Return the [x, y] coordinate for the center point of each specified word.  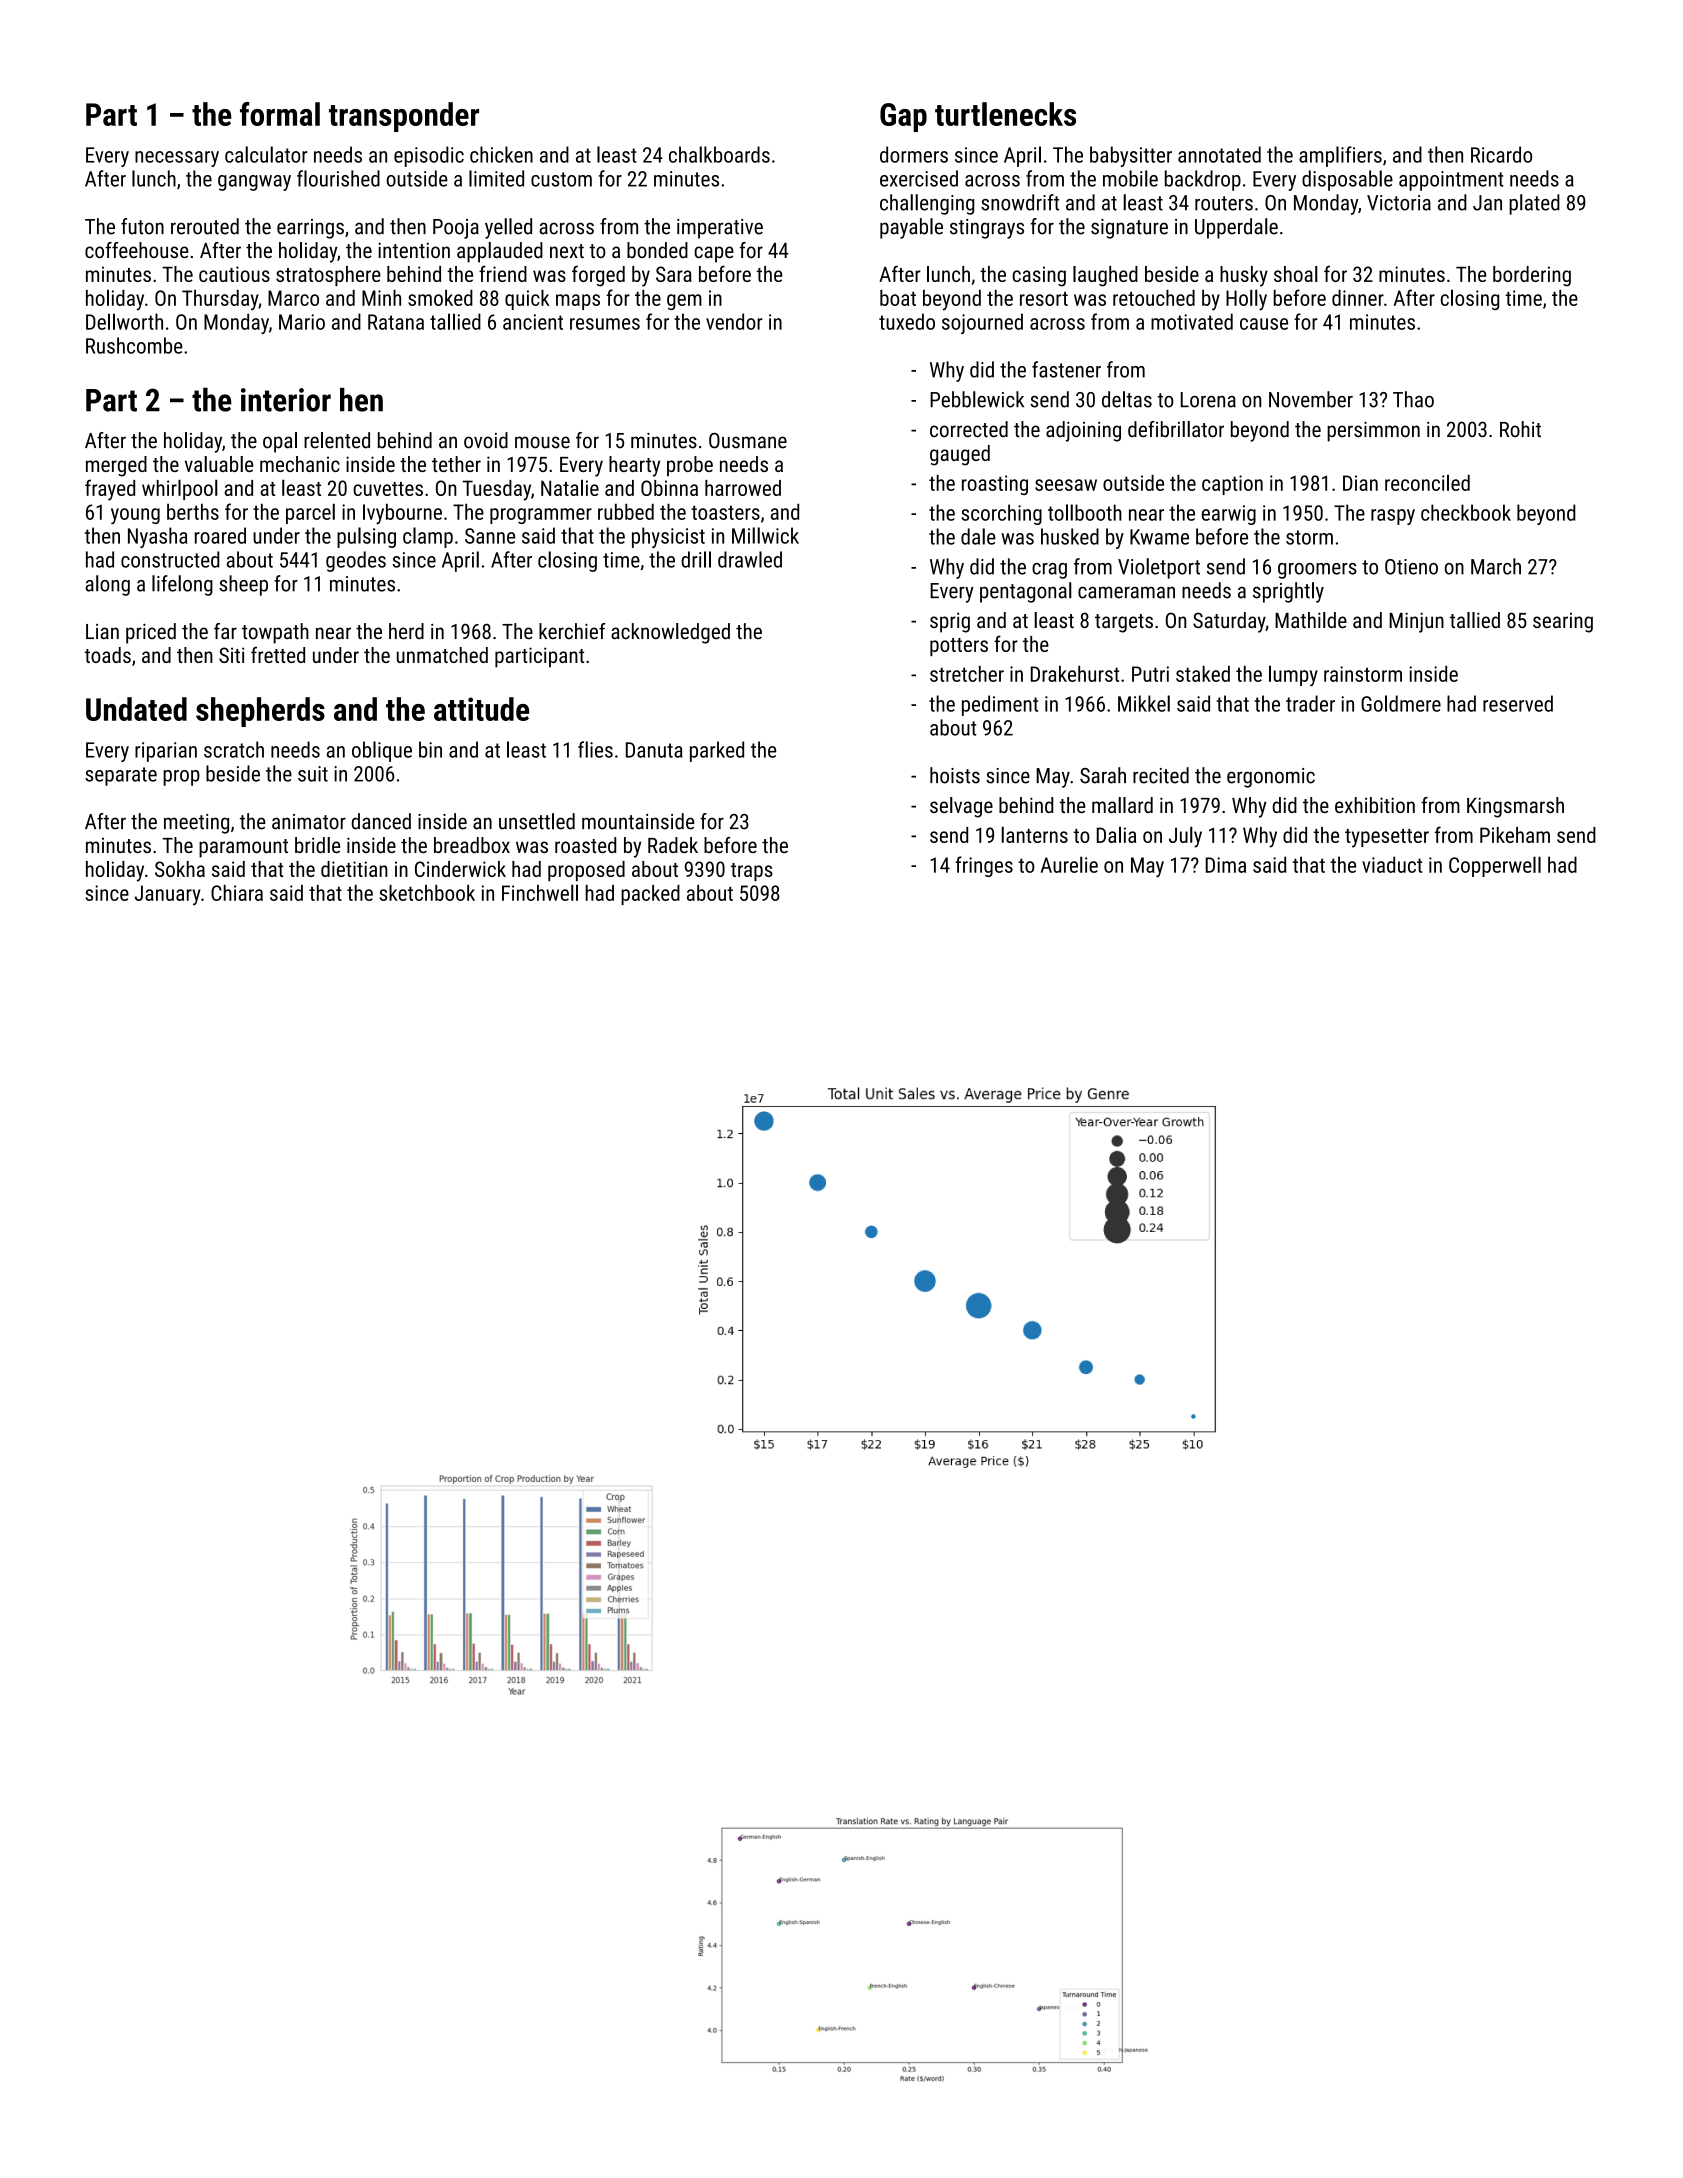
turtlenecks [1005, 114]
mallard [1122, 805]
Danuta [654, 750]
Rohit [1520, 429]
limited [496, 178]
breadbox [472, 845]
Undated [136, 709]
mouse [542, 442]
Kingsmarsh [1515, 807]
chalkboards [719, 154]
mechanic [300, 464]
